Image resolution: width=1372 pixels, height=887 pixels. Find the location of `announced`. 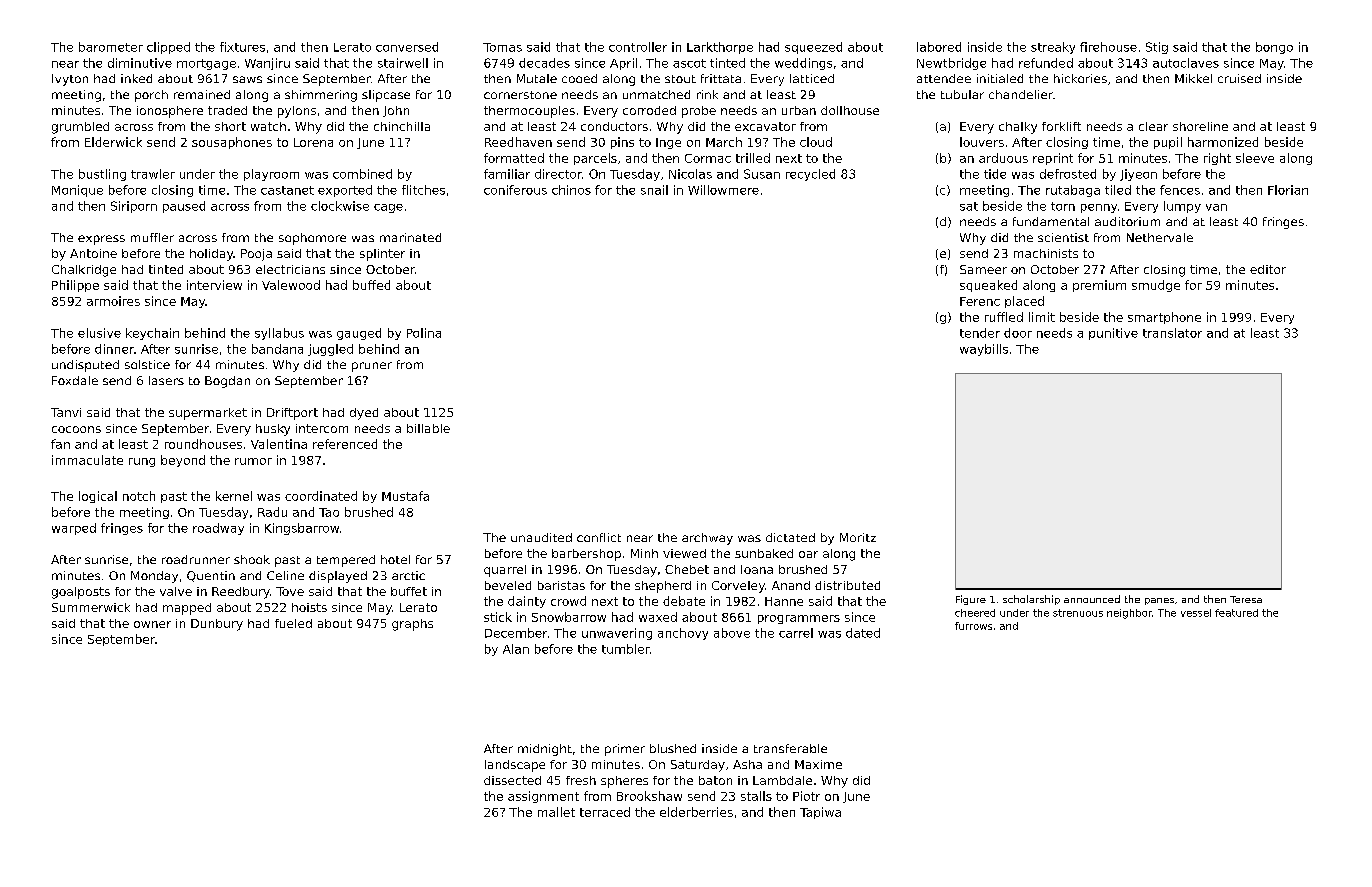

announced is located at coordinates (1092, 599).
